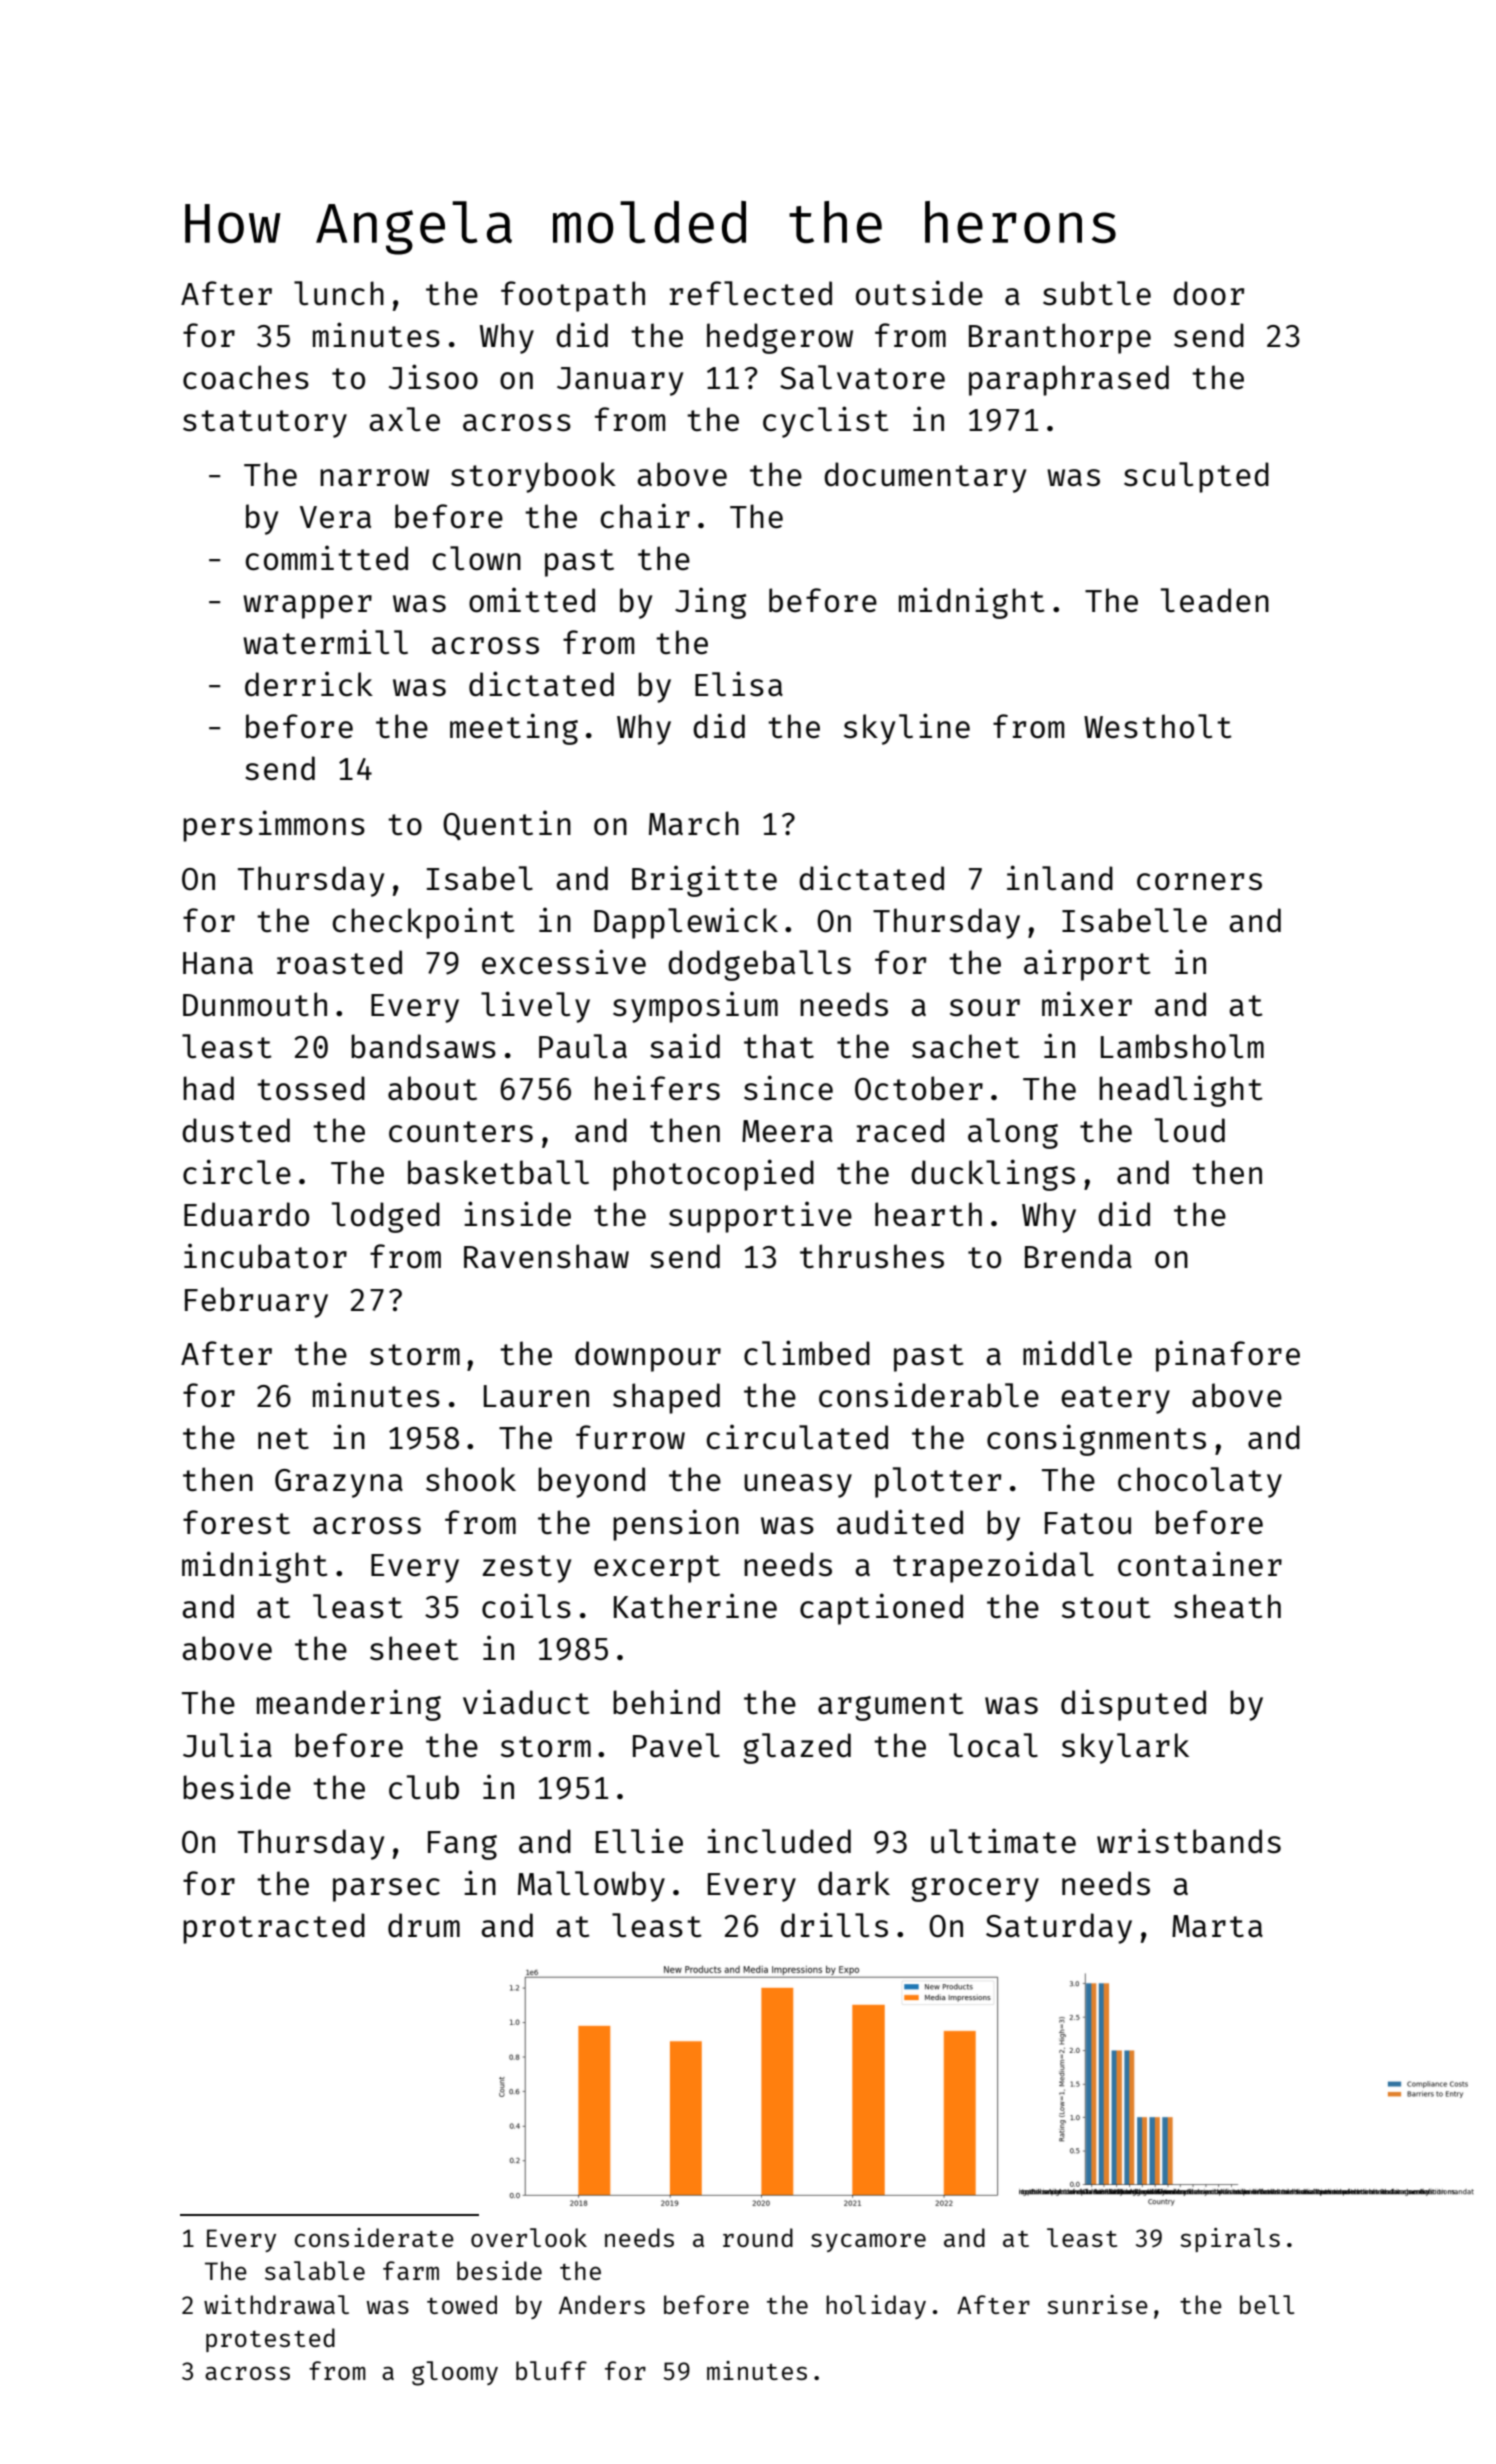 The width and height of the image is (1496, 2464). What do you see at coordinates (227, 1745) in the image?
I see `Julia` at bounding box center [227, 1745].
